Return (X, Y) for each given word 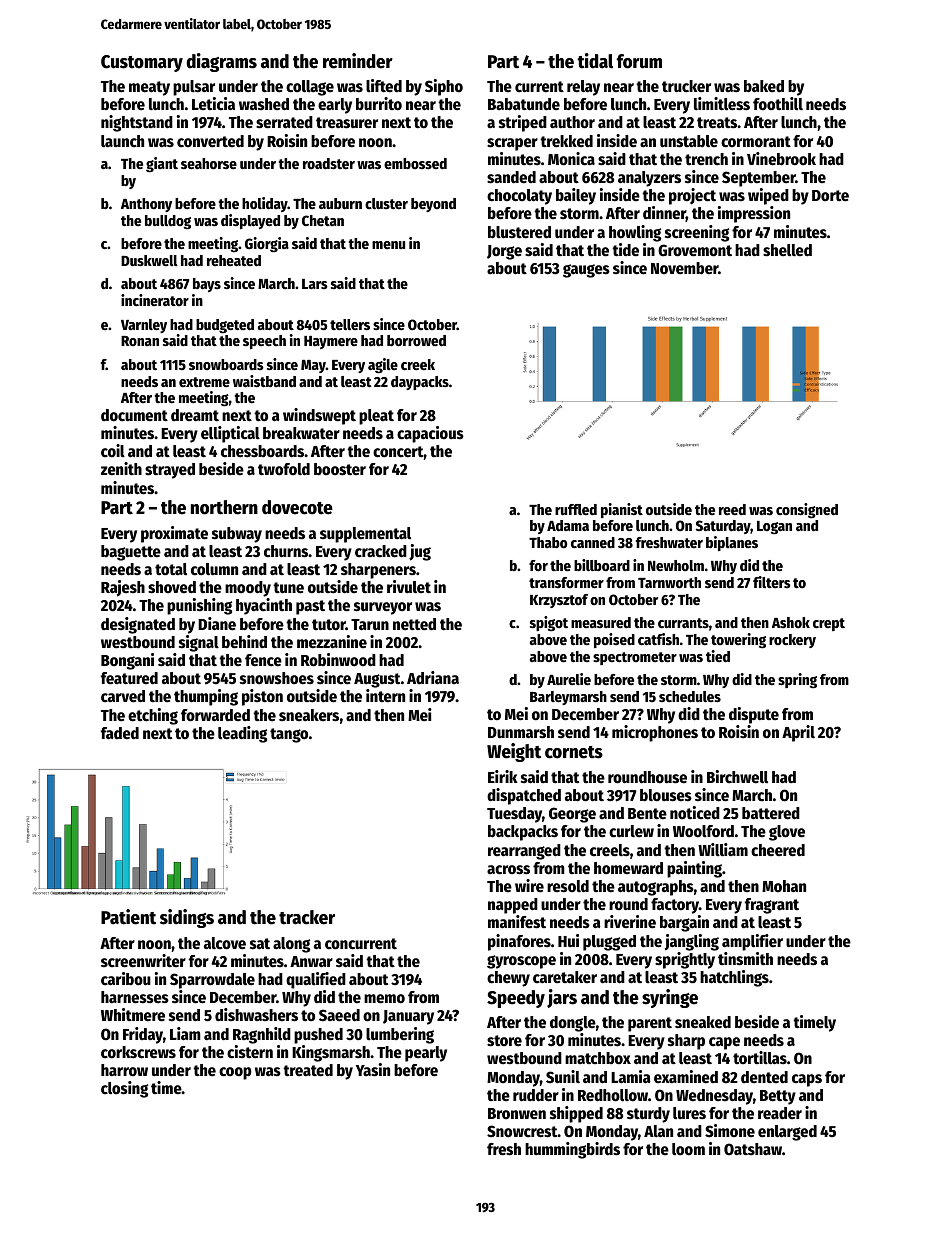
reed (732, 509)
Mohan (784, 886)
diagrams (221, 62)
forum (639, 61)
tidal (595, 61)
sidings (187, 918)
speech (264, 342)
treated (308, 1070)
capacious (430, 434)
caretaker (565, 977)
